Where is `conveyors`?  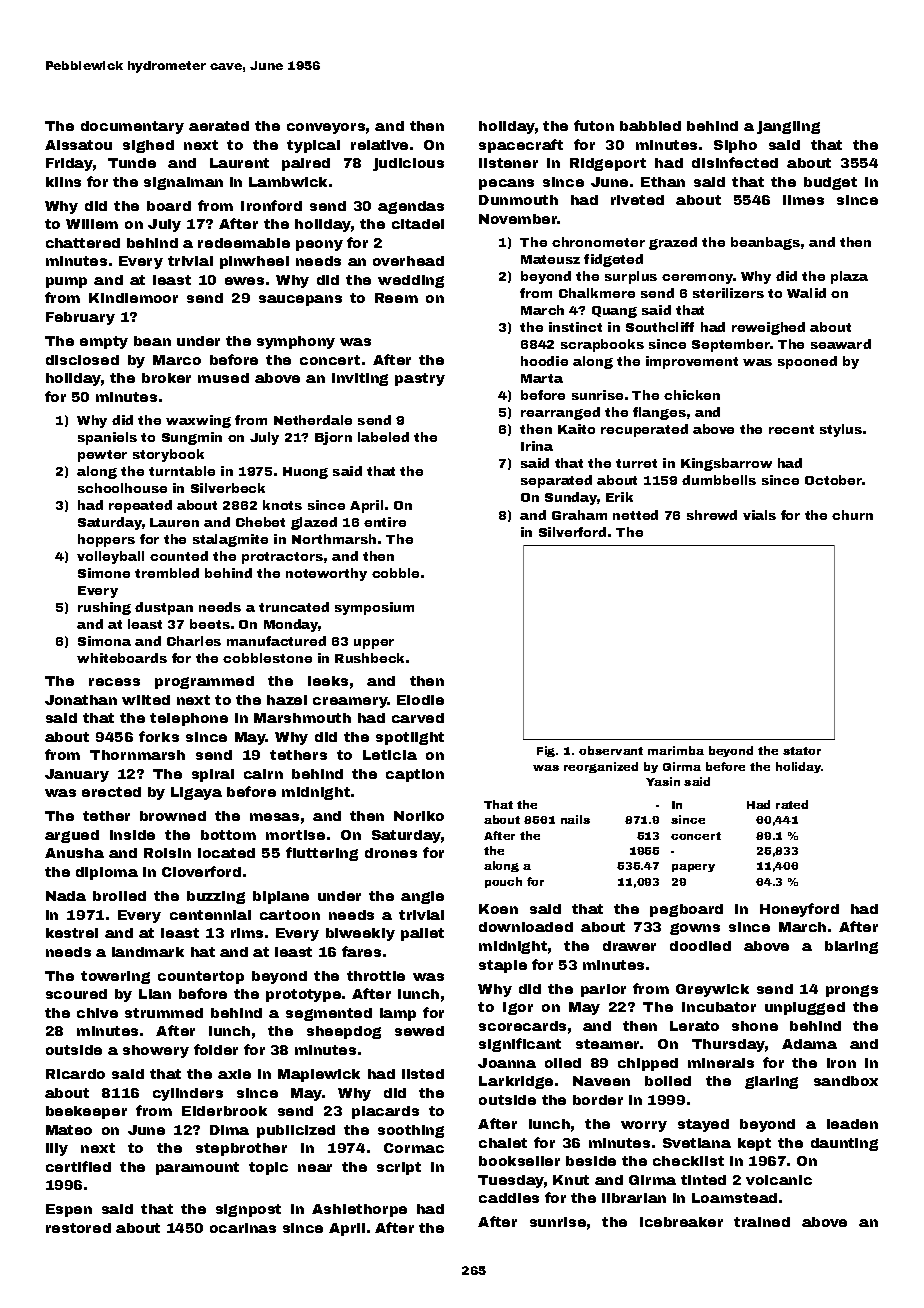
conveyors is located at coordinates (326, 128).
